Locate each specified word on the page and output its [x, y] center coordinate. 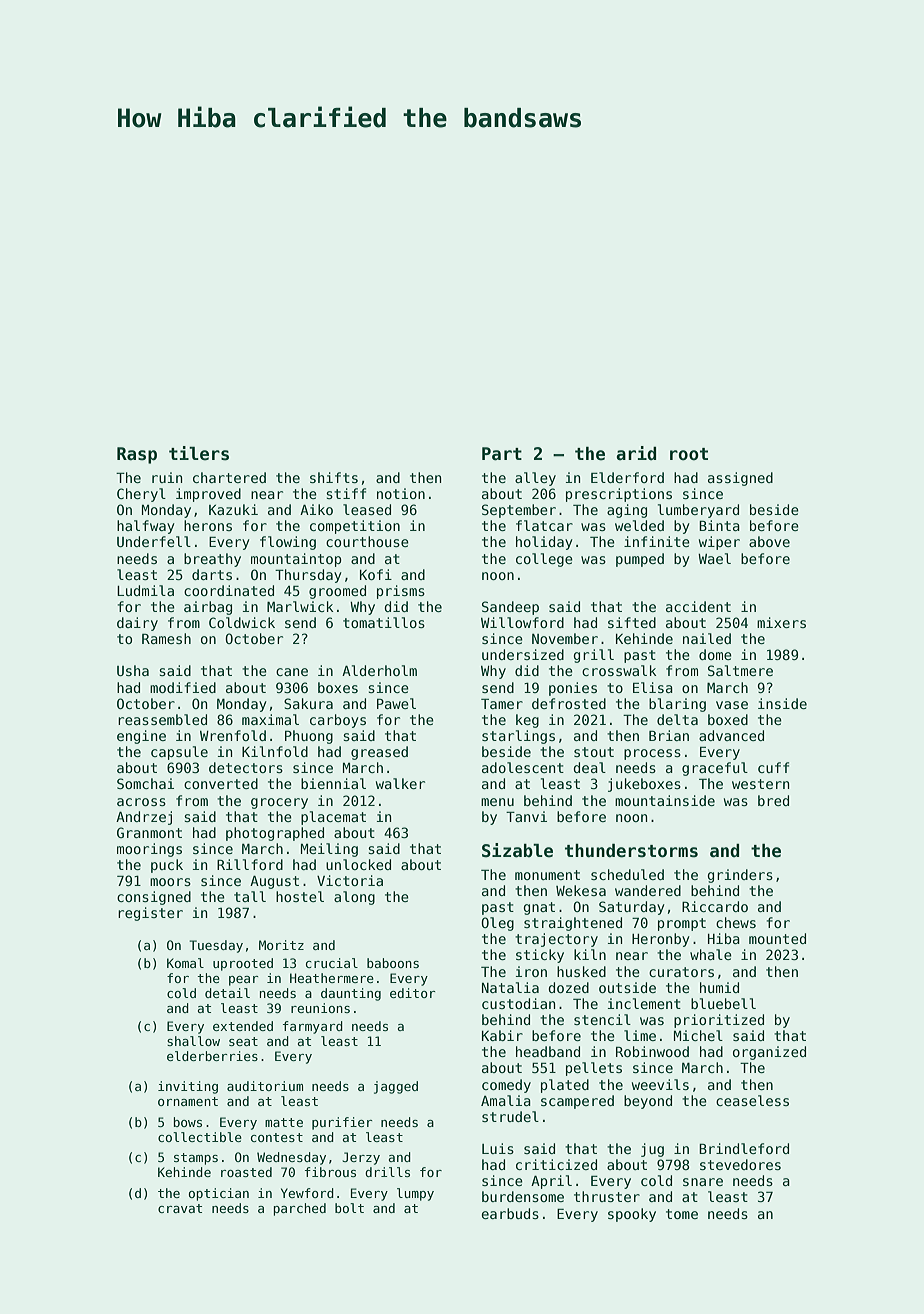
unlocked [358, 864]
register [150, 914]
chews [736, 922]
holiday [544, 543]
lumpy [415, 1194]
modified [183, 687]
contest [277, 1137]
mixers [781, 622]
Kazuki [233, 509]
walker [400, 783]
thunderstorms [631, 851]
